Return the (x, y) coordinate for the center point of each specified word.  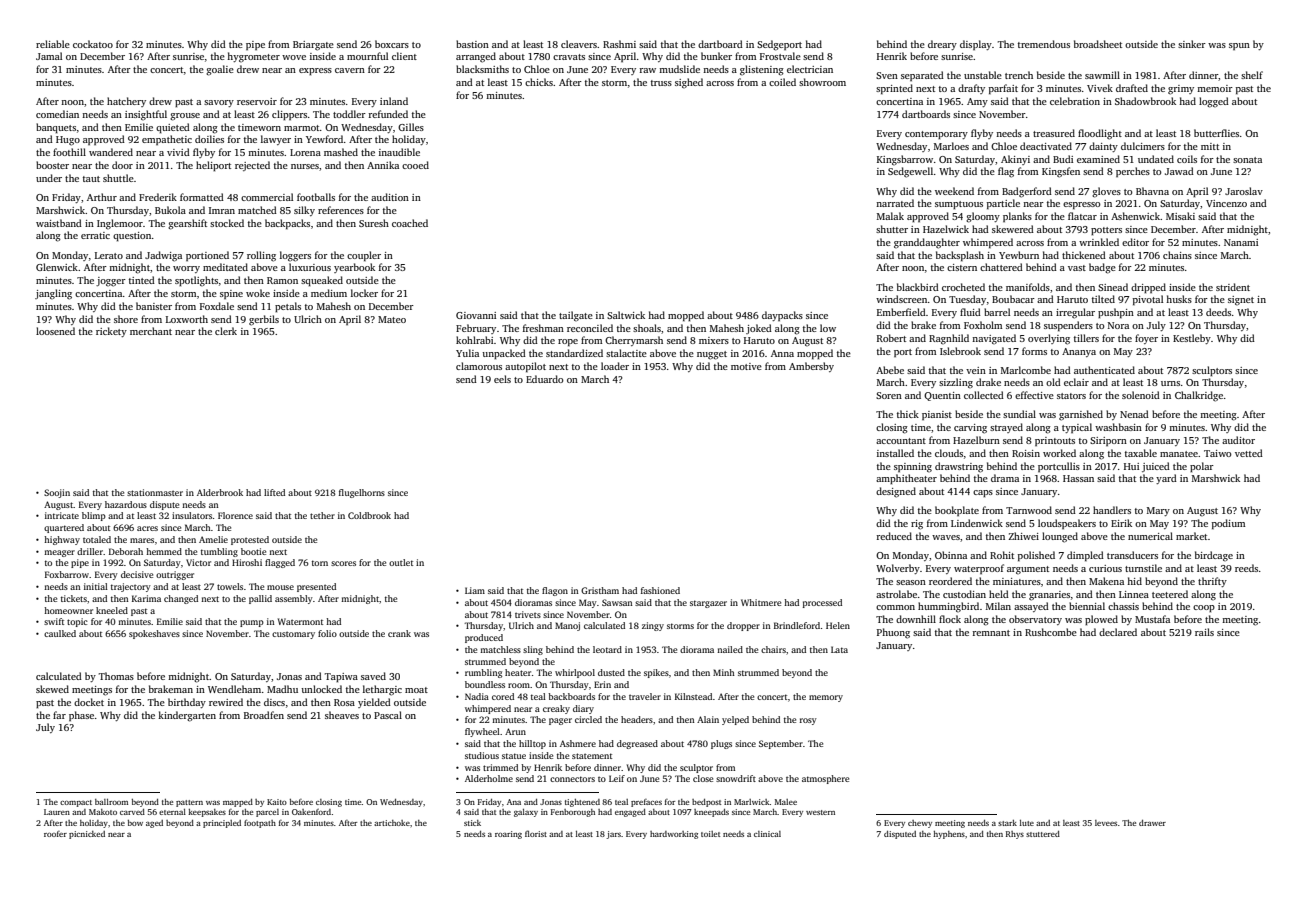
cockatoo (93, 44)
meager (59, 553)
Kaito (277, 802)
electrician (810, 69)
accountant (901, 441)
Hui (1131, 466)
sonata (1247, 160)
